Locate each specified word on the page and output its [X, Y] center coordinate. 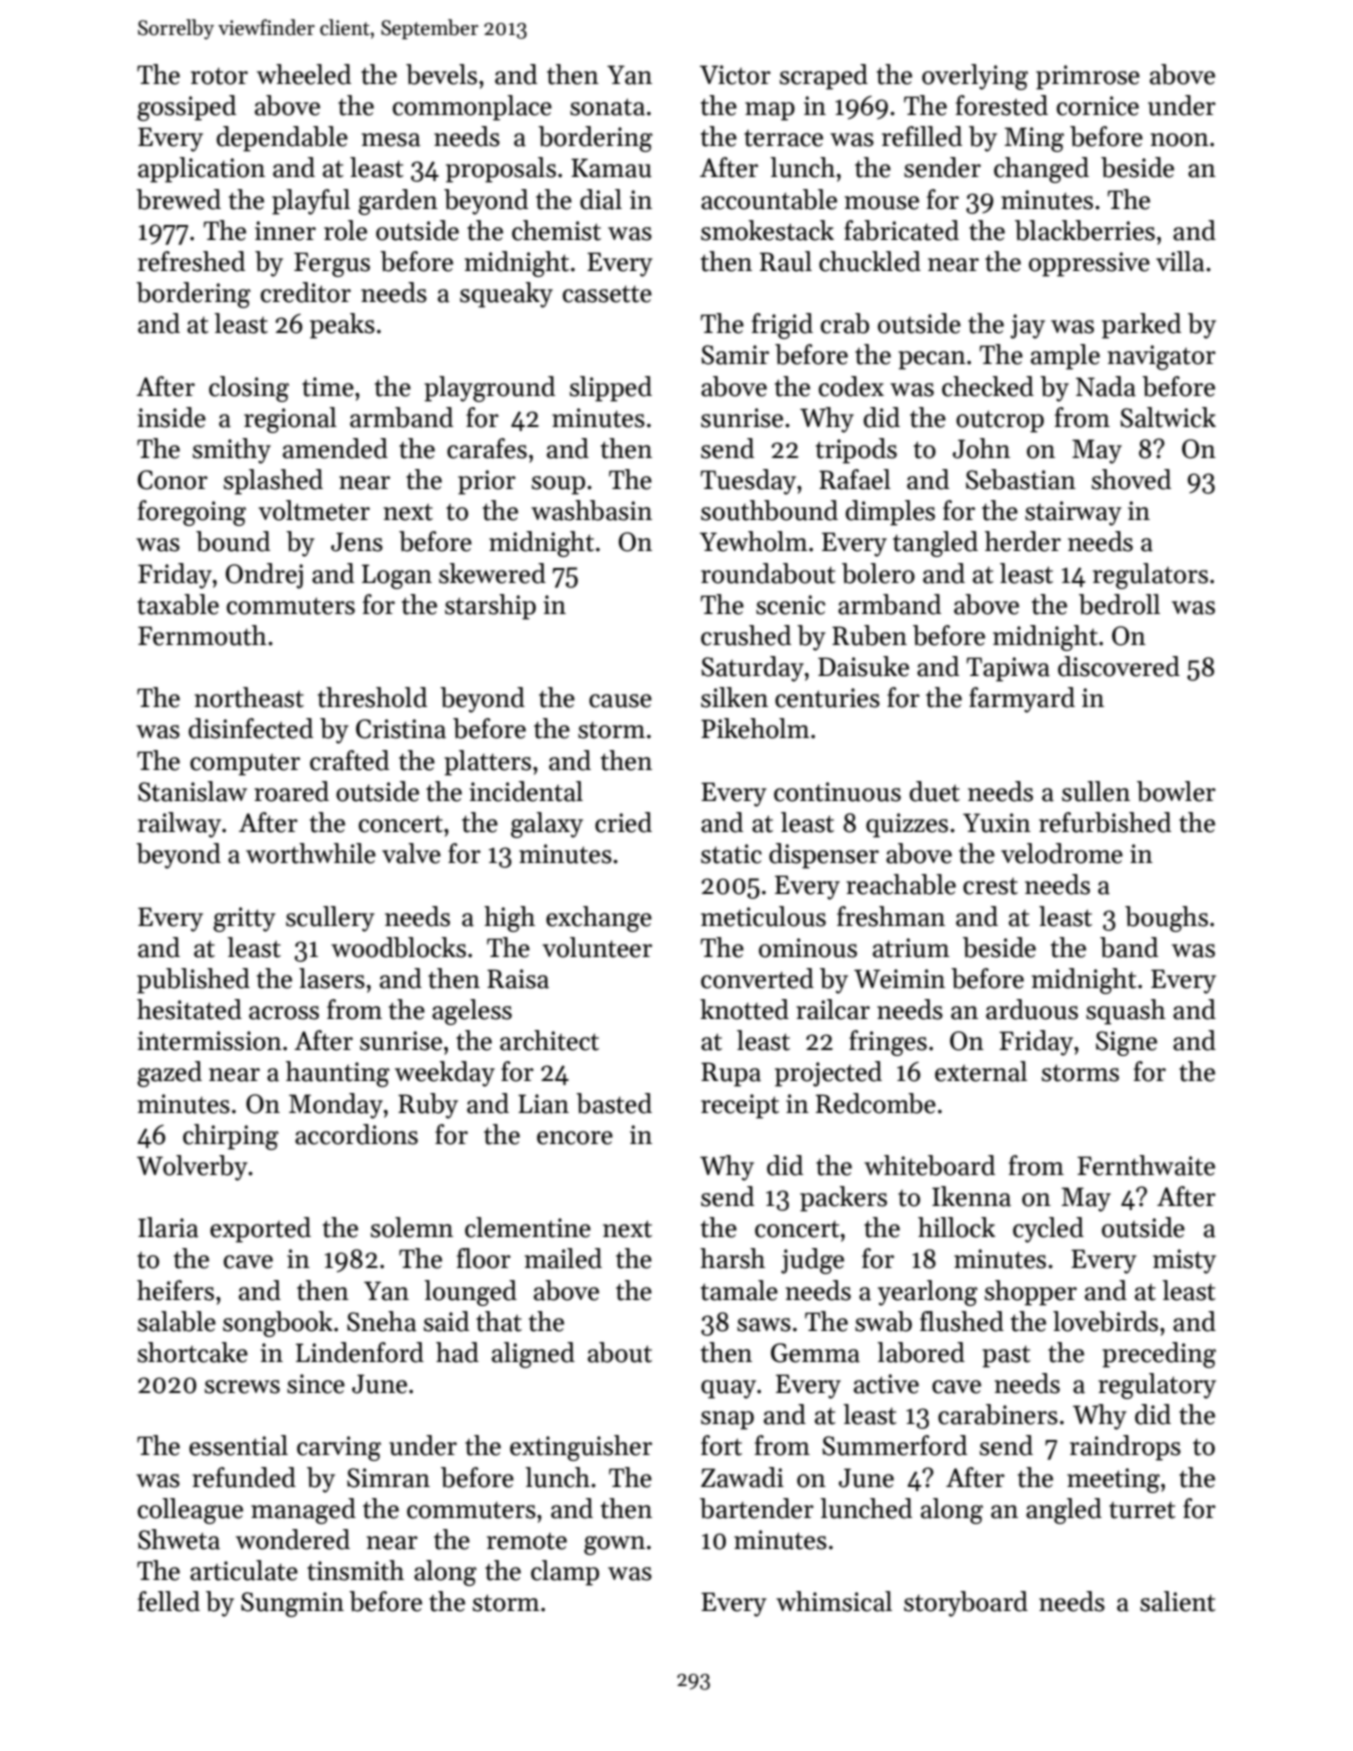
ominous [808, 948]
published [193, 981]
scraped [824, 77]
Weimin [899, 979]
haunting [338, 1074]
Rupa [731, 1074]
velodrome [1062, 853]
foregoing [192, 513]
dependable [282, 139]
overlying [975, 77]
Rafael [855, 479]
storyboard [966, 1604]
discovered [1119, 666]
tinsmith [355, 1570]
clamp [565, 1573]
